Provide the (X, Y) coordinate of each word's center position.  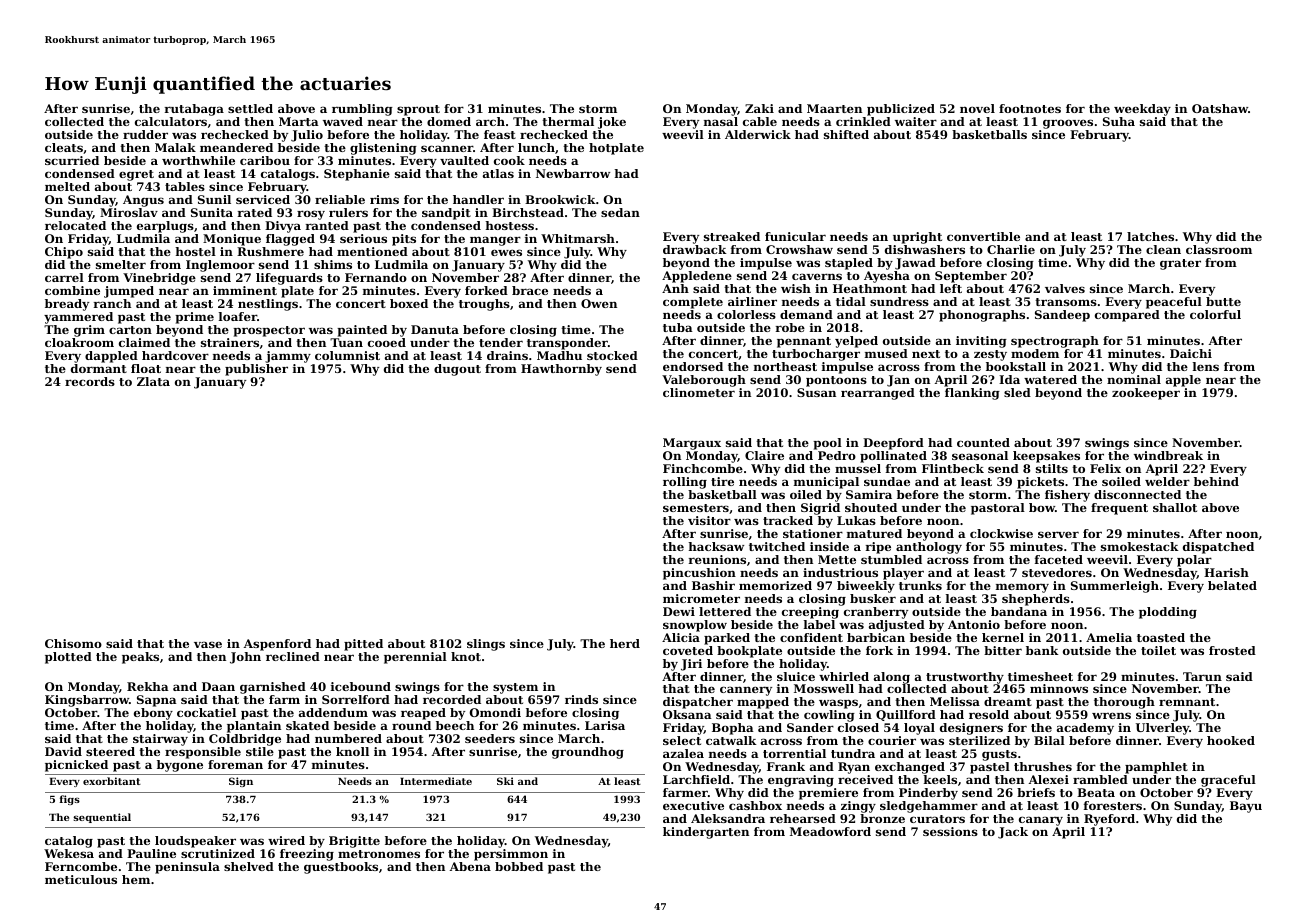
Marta (299, 121)
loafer (238, 316)
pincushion (699, 574)
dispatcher (698, 703)
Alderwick (758, 134)
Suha (1119, 121)
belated (1232, 585)
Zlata (153, 381)
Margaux (692, 444)
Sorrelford (356, 699)
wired (286, 840)
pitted (363, 645)
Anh (675, 288)
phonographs (982, 316)
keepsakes (1046, 457)
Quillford (906, 715)
